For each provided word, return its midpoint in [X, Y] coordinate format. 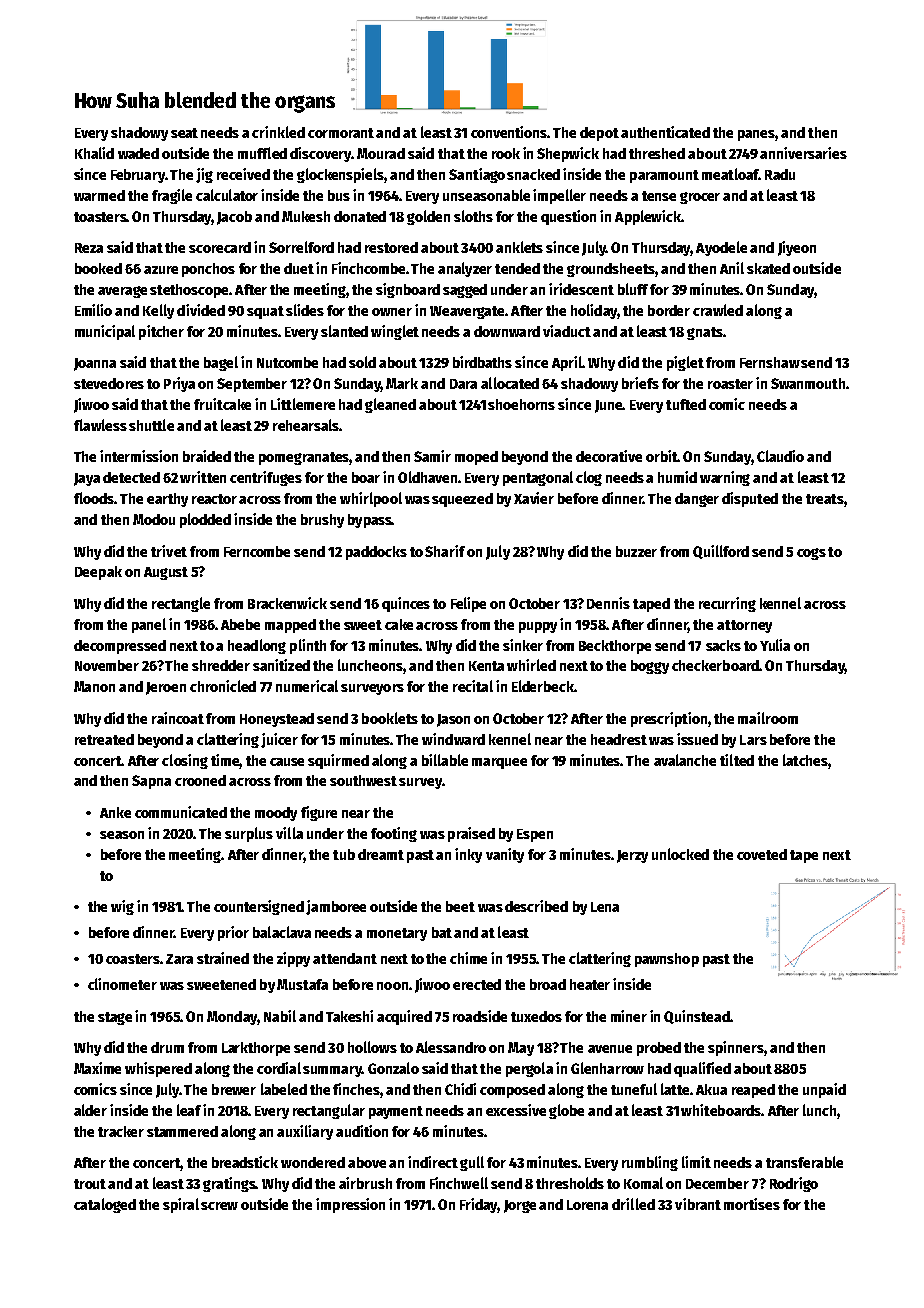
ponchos [208, 270]
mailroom [768, 718]
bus [339, 195]
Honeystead [277, 720]
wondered [313, 1162]
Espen [535, 835]
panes [756, 135]
